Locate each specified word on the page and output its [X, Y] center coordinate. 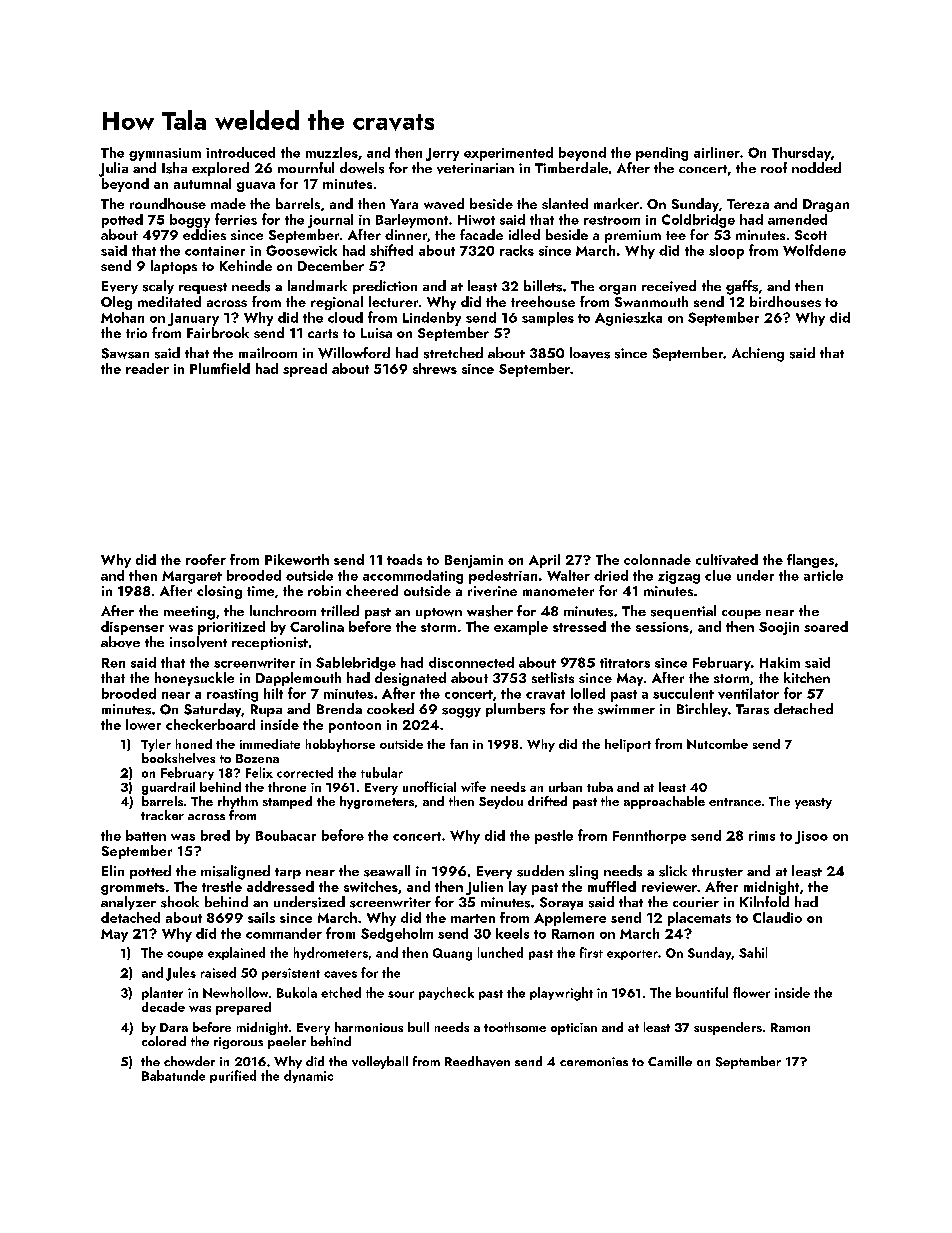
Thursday [801, 154]
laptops [174, 267]
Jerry [442, 154]
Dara [174, 1027]
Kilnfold [764, 901]
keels [512, 933]
